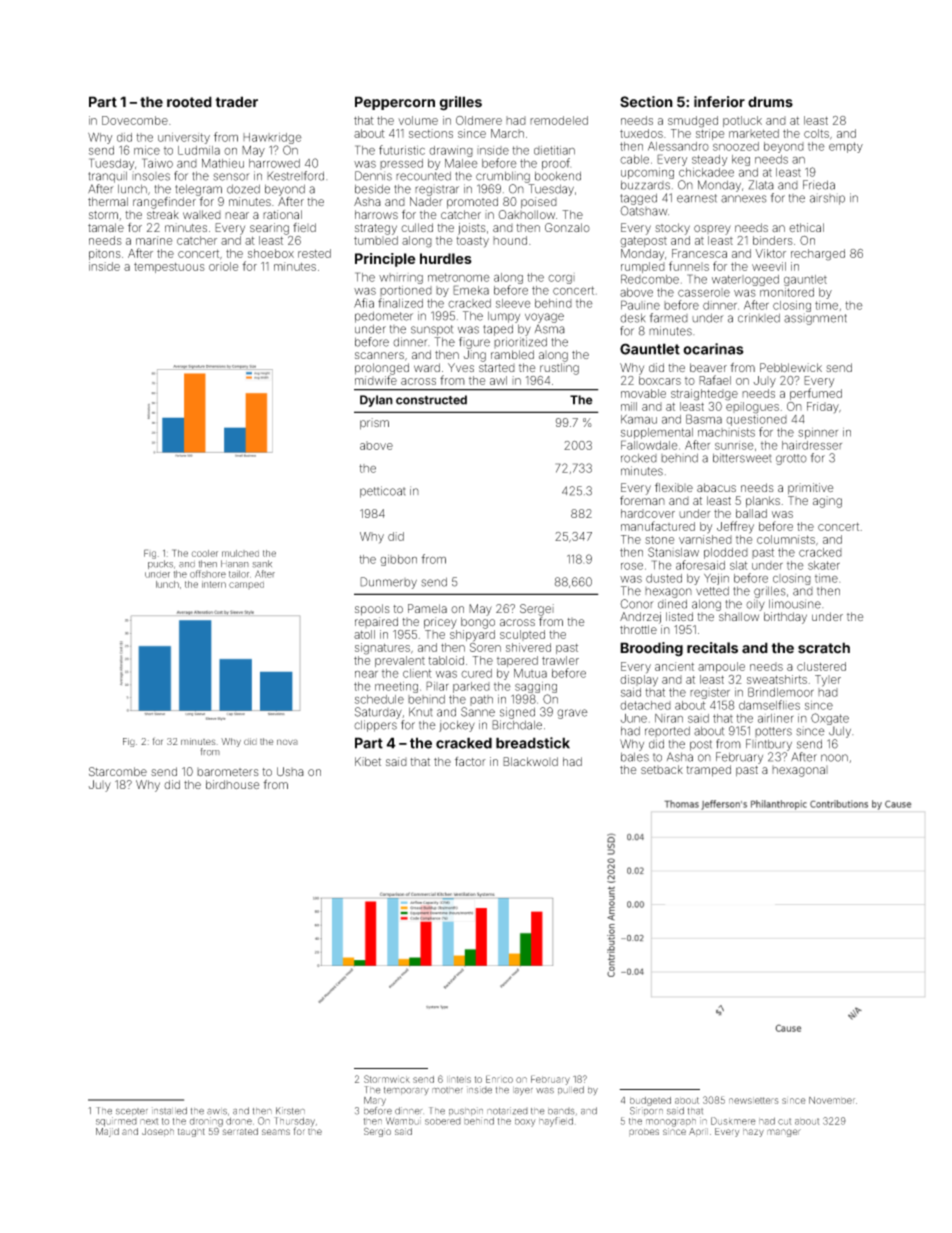  Describe the element at coordinates (525, 1122) in the page. I see `boxy` at that location.
